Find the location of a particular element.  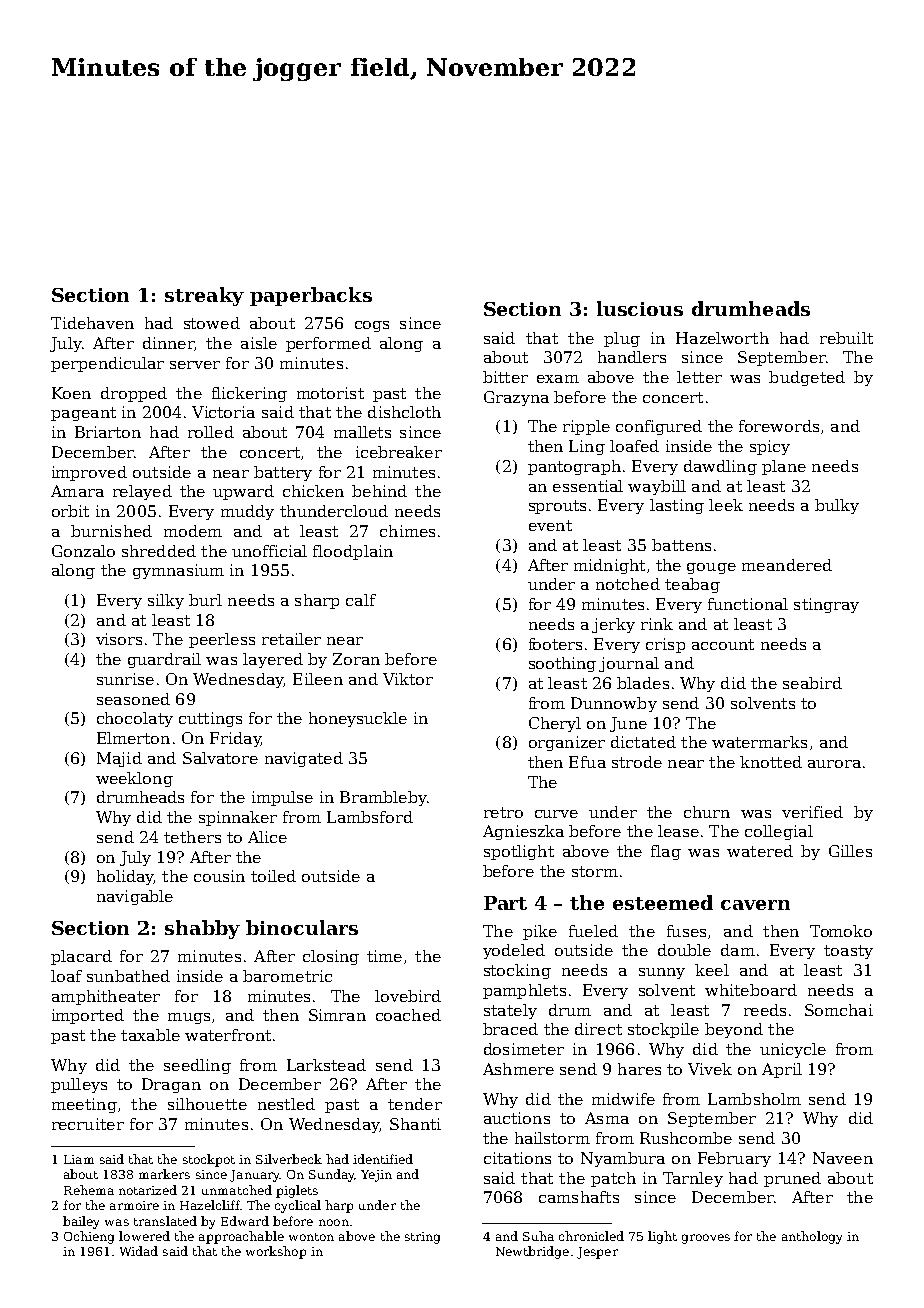

Shanti is located at coordinates (415, 1124).
